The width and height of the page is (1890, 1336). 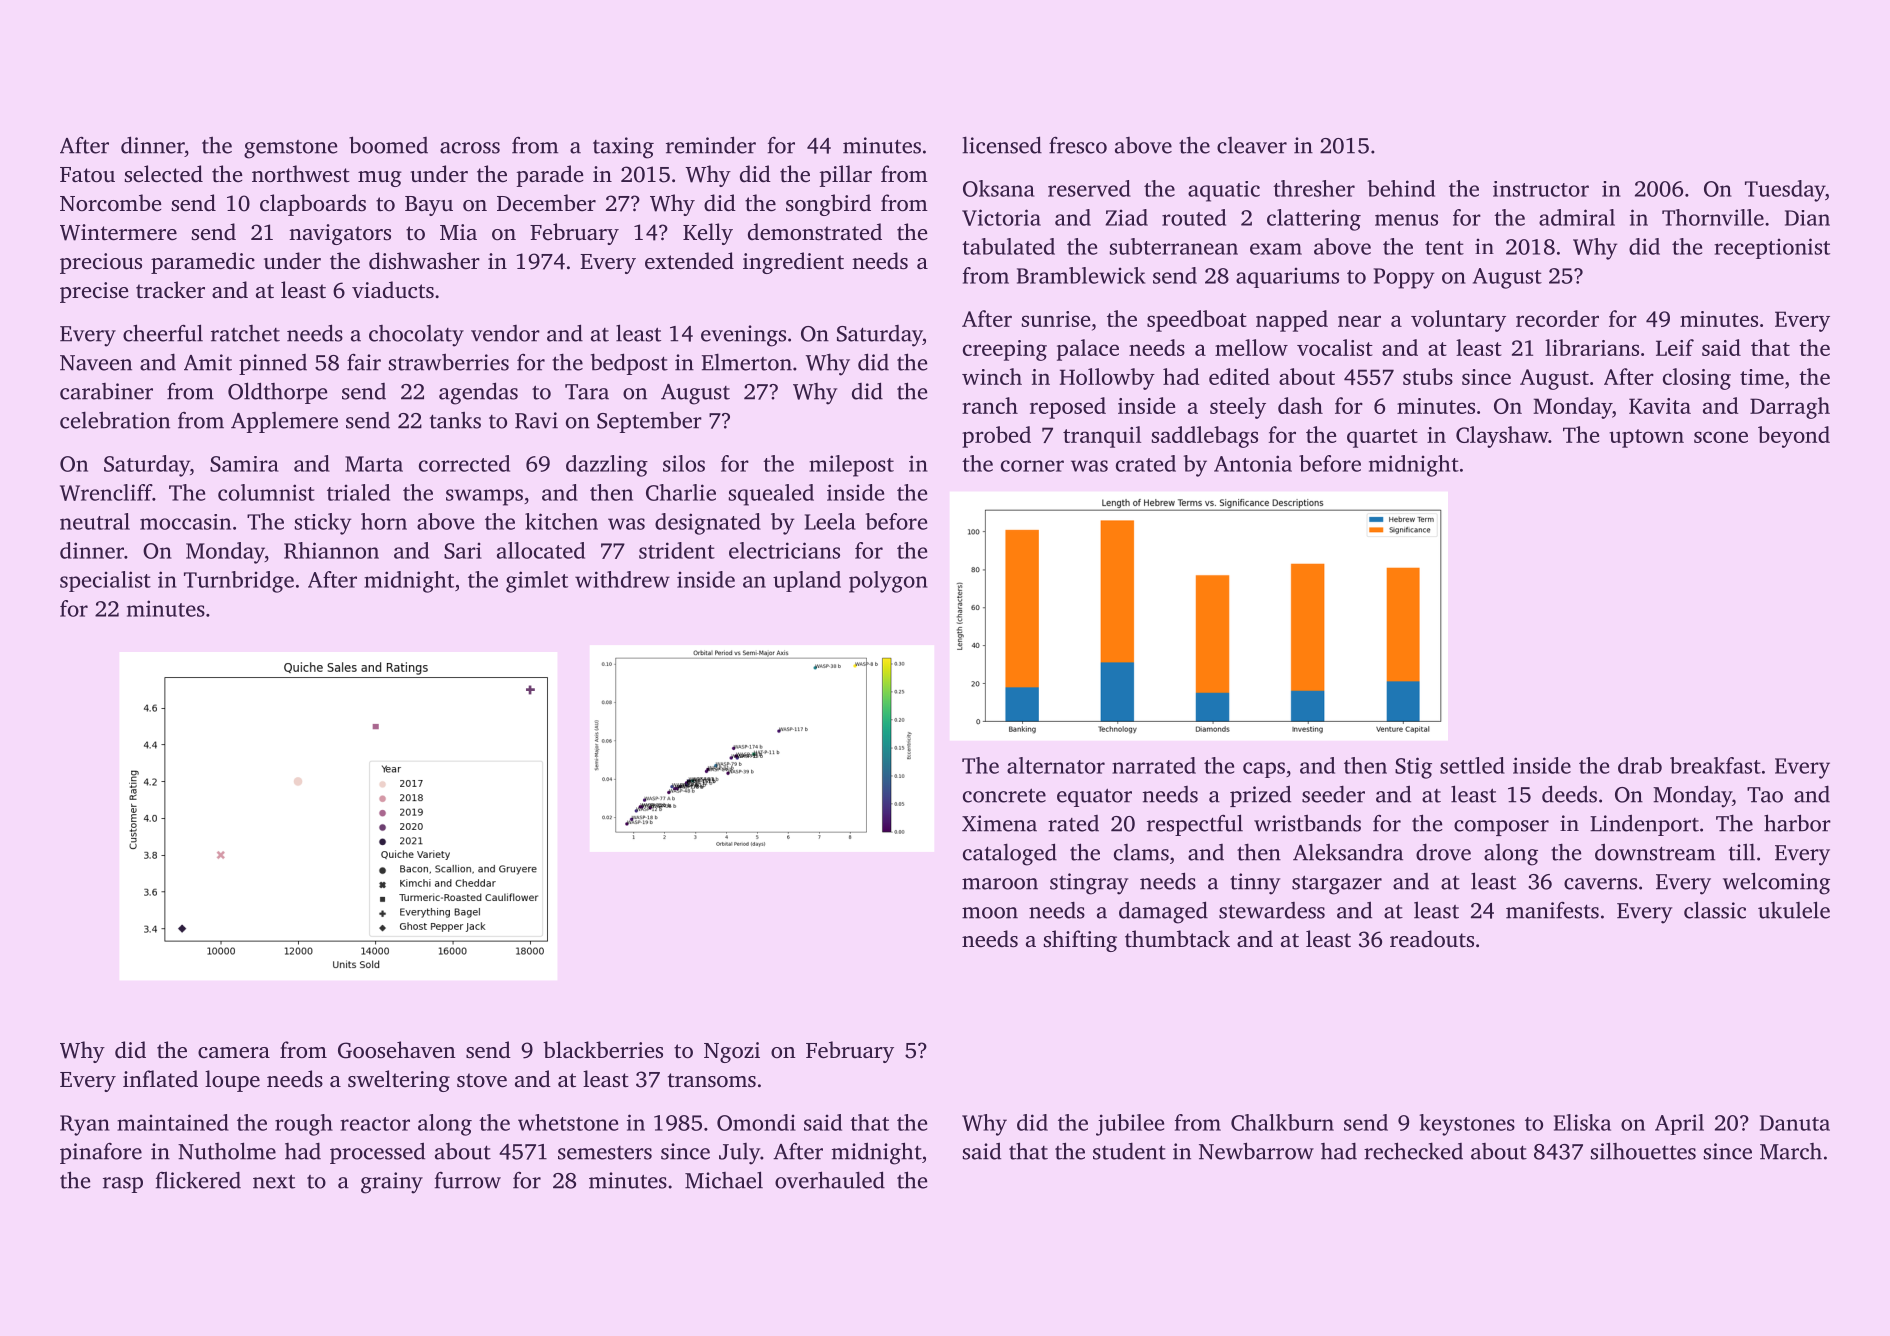 What do you see at coordinates (364, 362) in the page?
I see `fair` at bounding box center [364, 362].
